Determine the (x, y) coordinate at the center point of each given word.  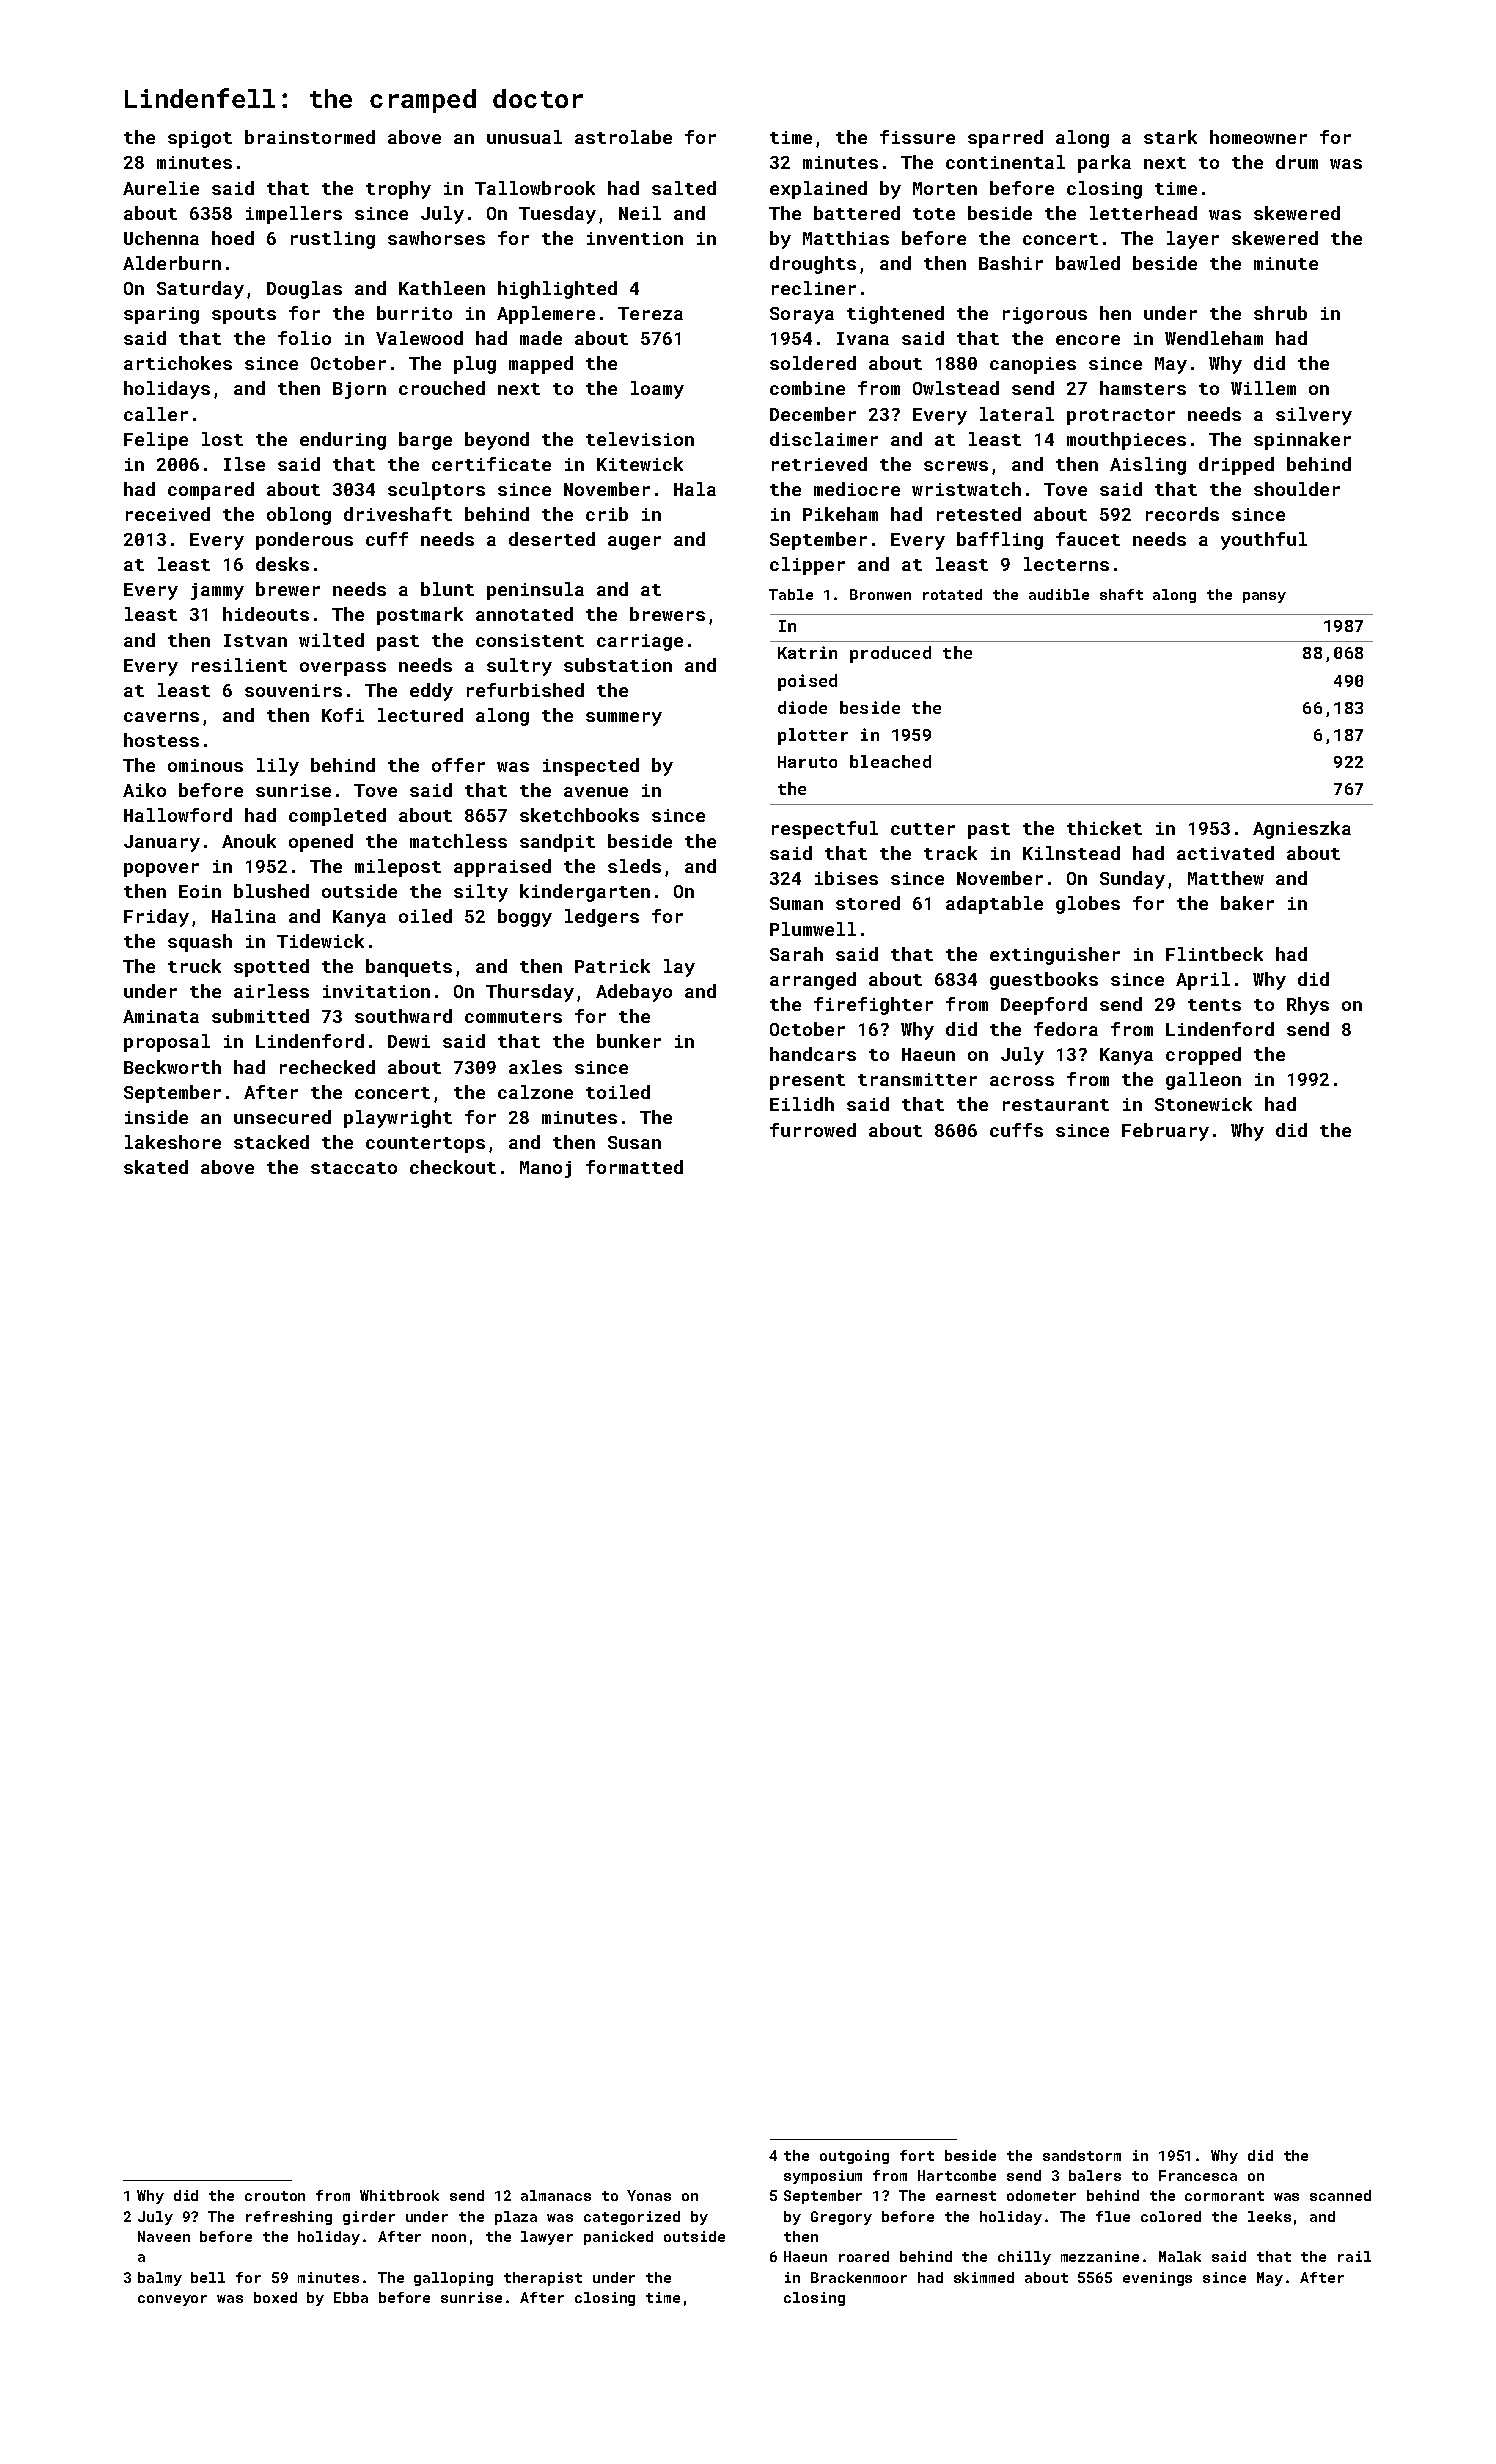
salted (684, 188)
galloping (453, 2279)
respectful (825, 830)
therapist (543, 2279)
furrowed (813, 1130)
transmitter (917, 1079)
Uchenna (161, 238)
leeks (1269, 2216)
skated (156, 1167)
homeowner (1258, 137)
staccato (354, 1168)
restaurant (1056, 1105)
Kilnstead (1071, 853)
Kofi (343, 715)
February (1165, 1132)
